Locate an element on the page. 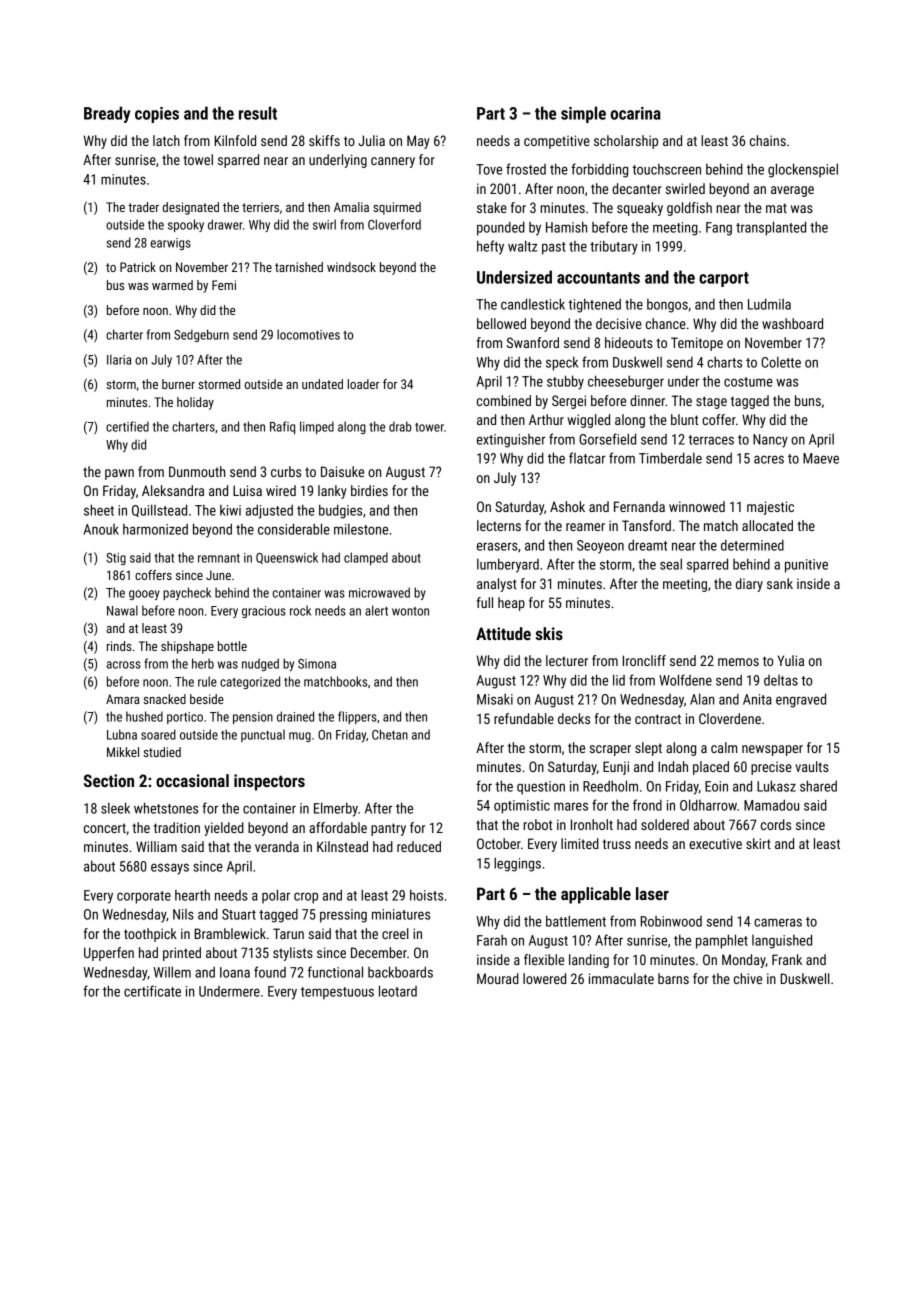 Image resolution: width=924 pixels, height=1308 pixels. tempestuous is located at coordinates (337, 993).
